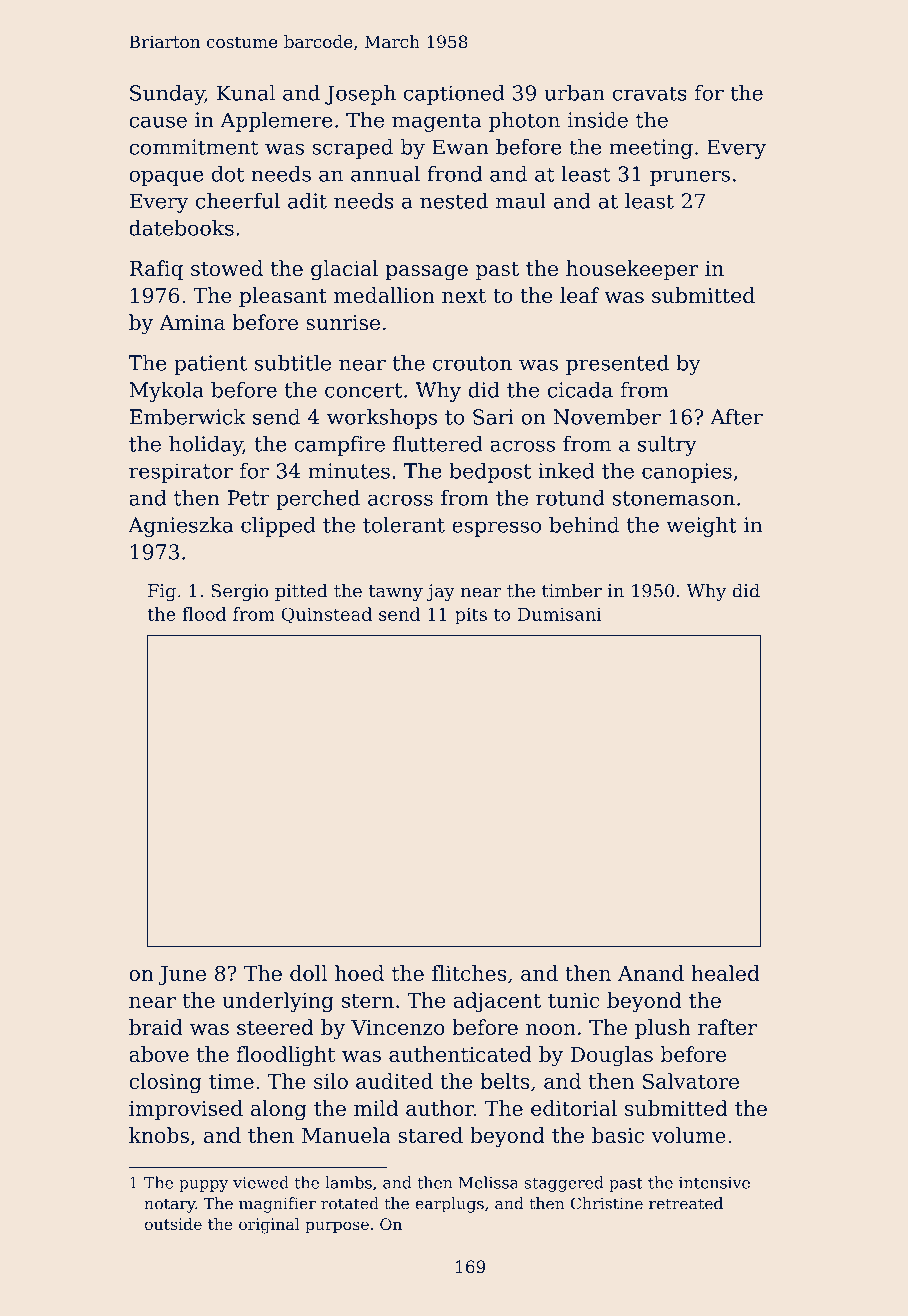  I want to click on Anand, so click(651, 973).
